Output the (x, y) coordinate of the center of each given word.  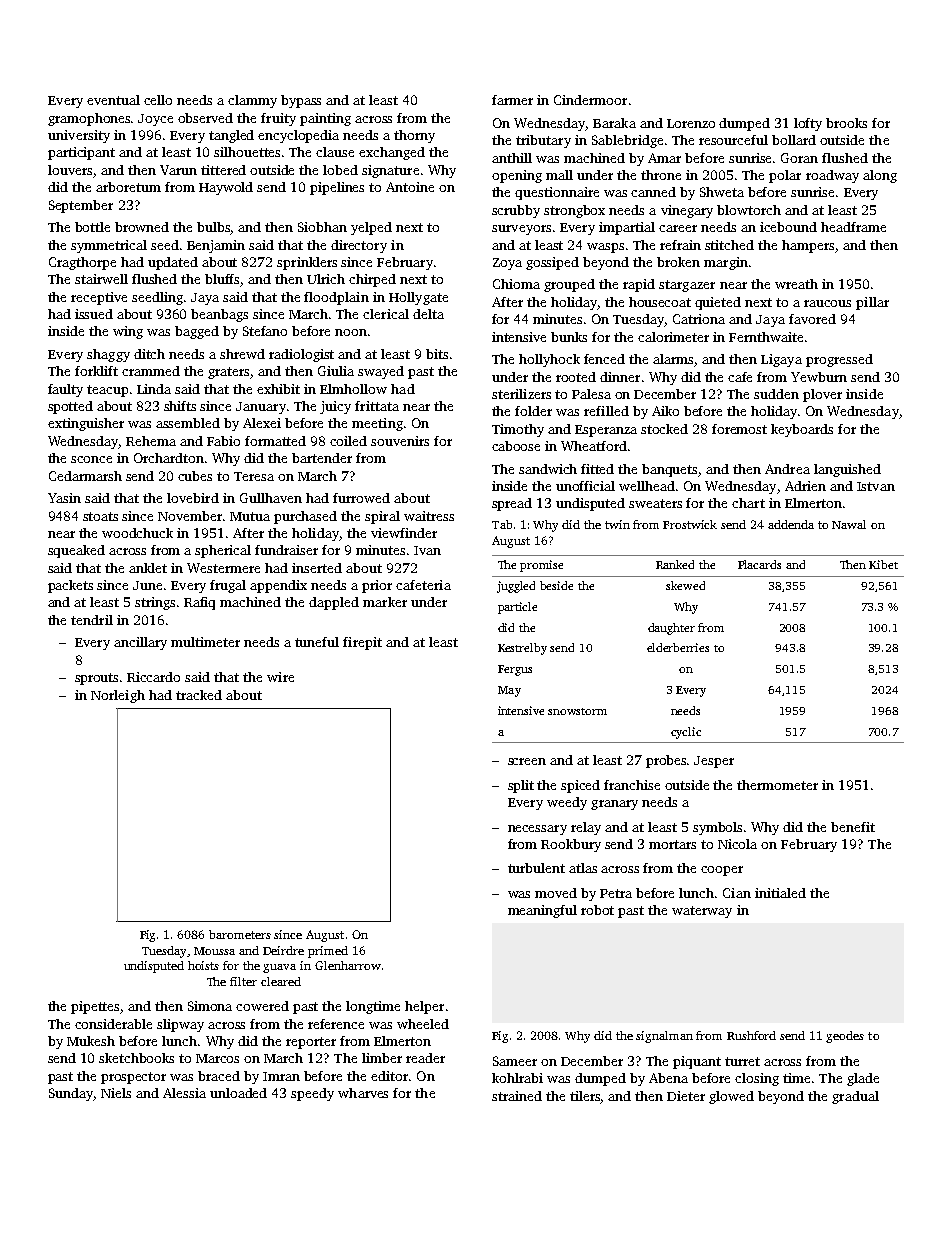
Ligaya (781, 360)
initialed (780, 893)
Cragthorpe (82, 263)
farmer (512, 100)
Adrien (805, 486)
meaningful (542, 911)
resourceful (733, 140)
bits (437, 354)
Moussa (214, 951)
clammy (252, 101)
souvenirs (400, 441)
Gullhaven (271, 498)
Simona (210, 1006)
